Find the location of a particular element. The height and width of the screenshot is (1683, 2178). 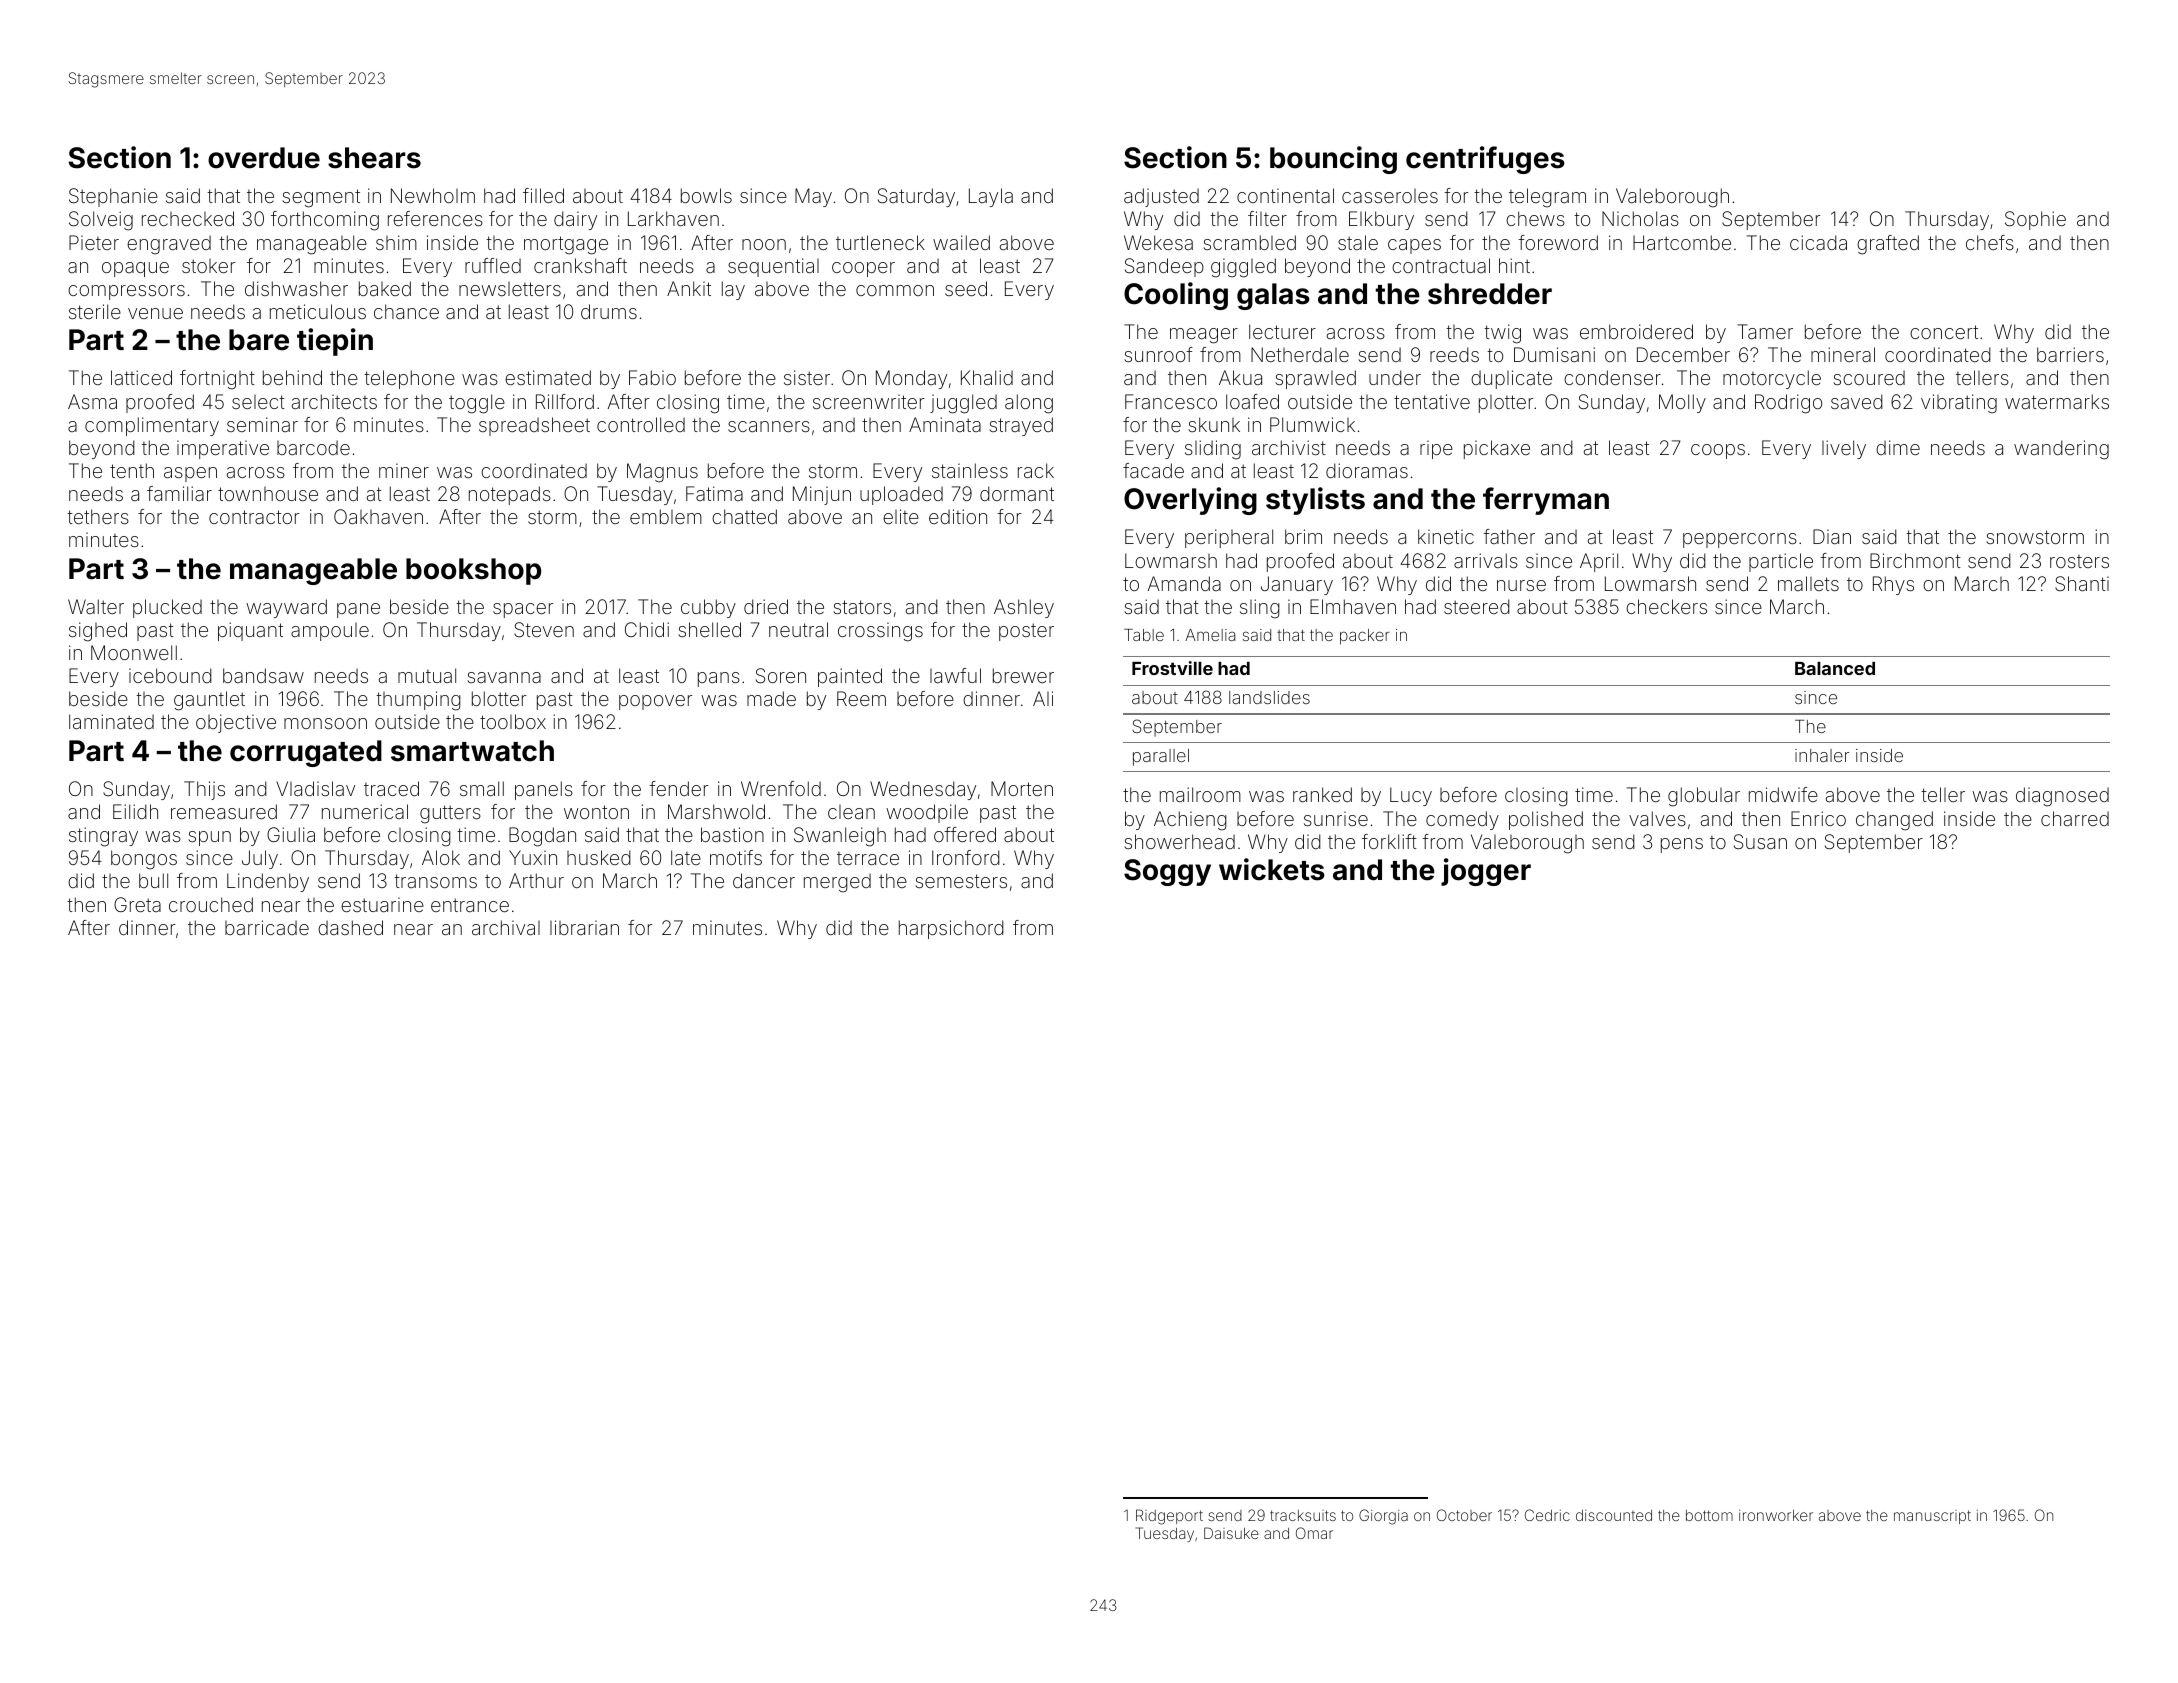

parallel is located at coordinates (1161, 757).
